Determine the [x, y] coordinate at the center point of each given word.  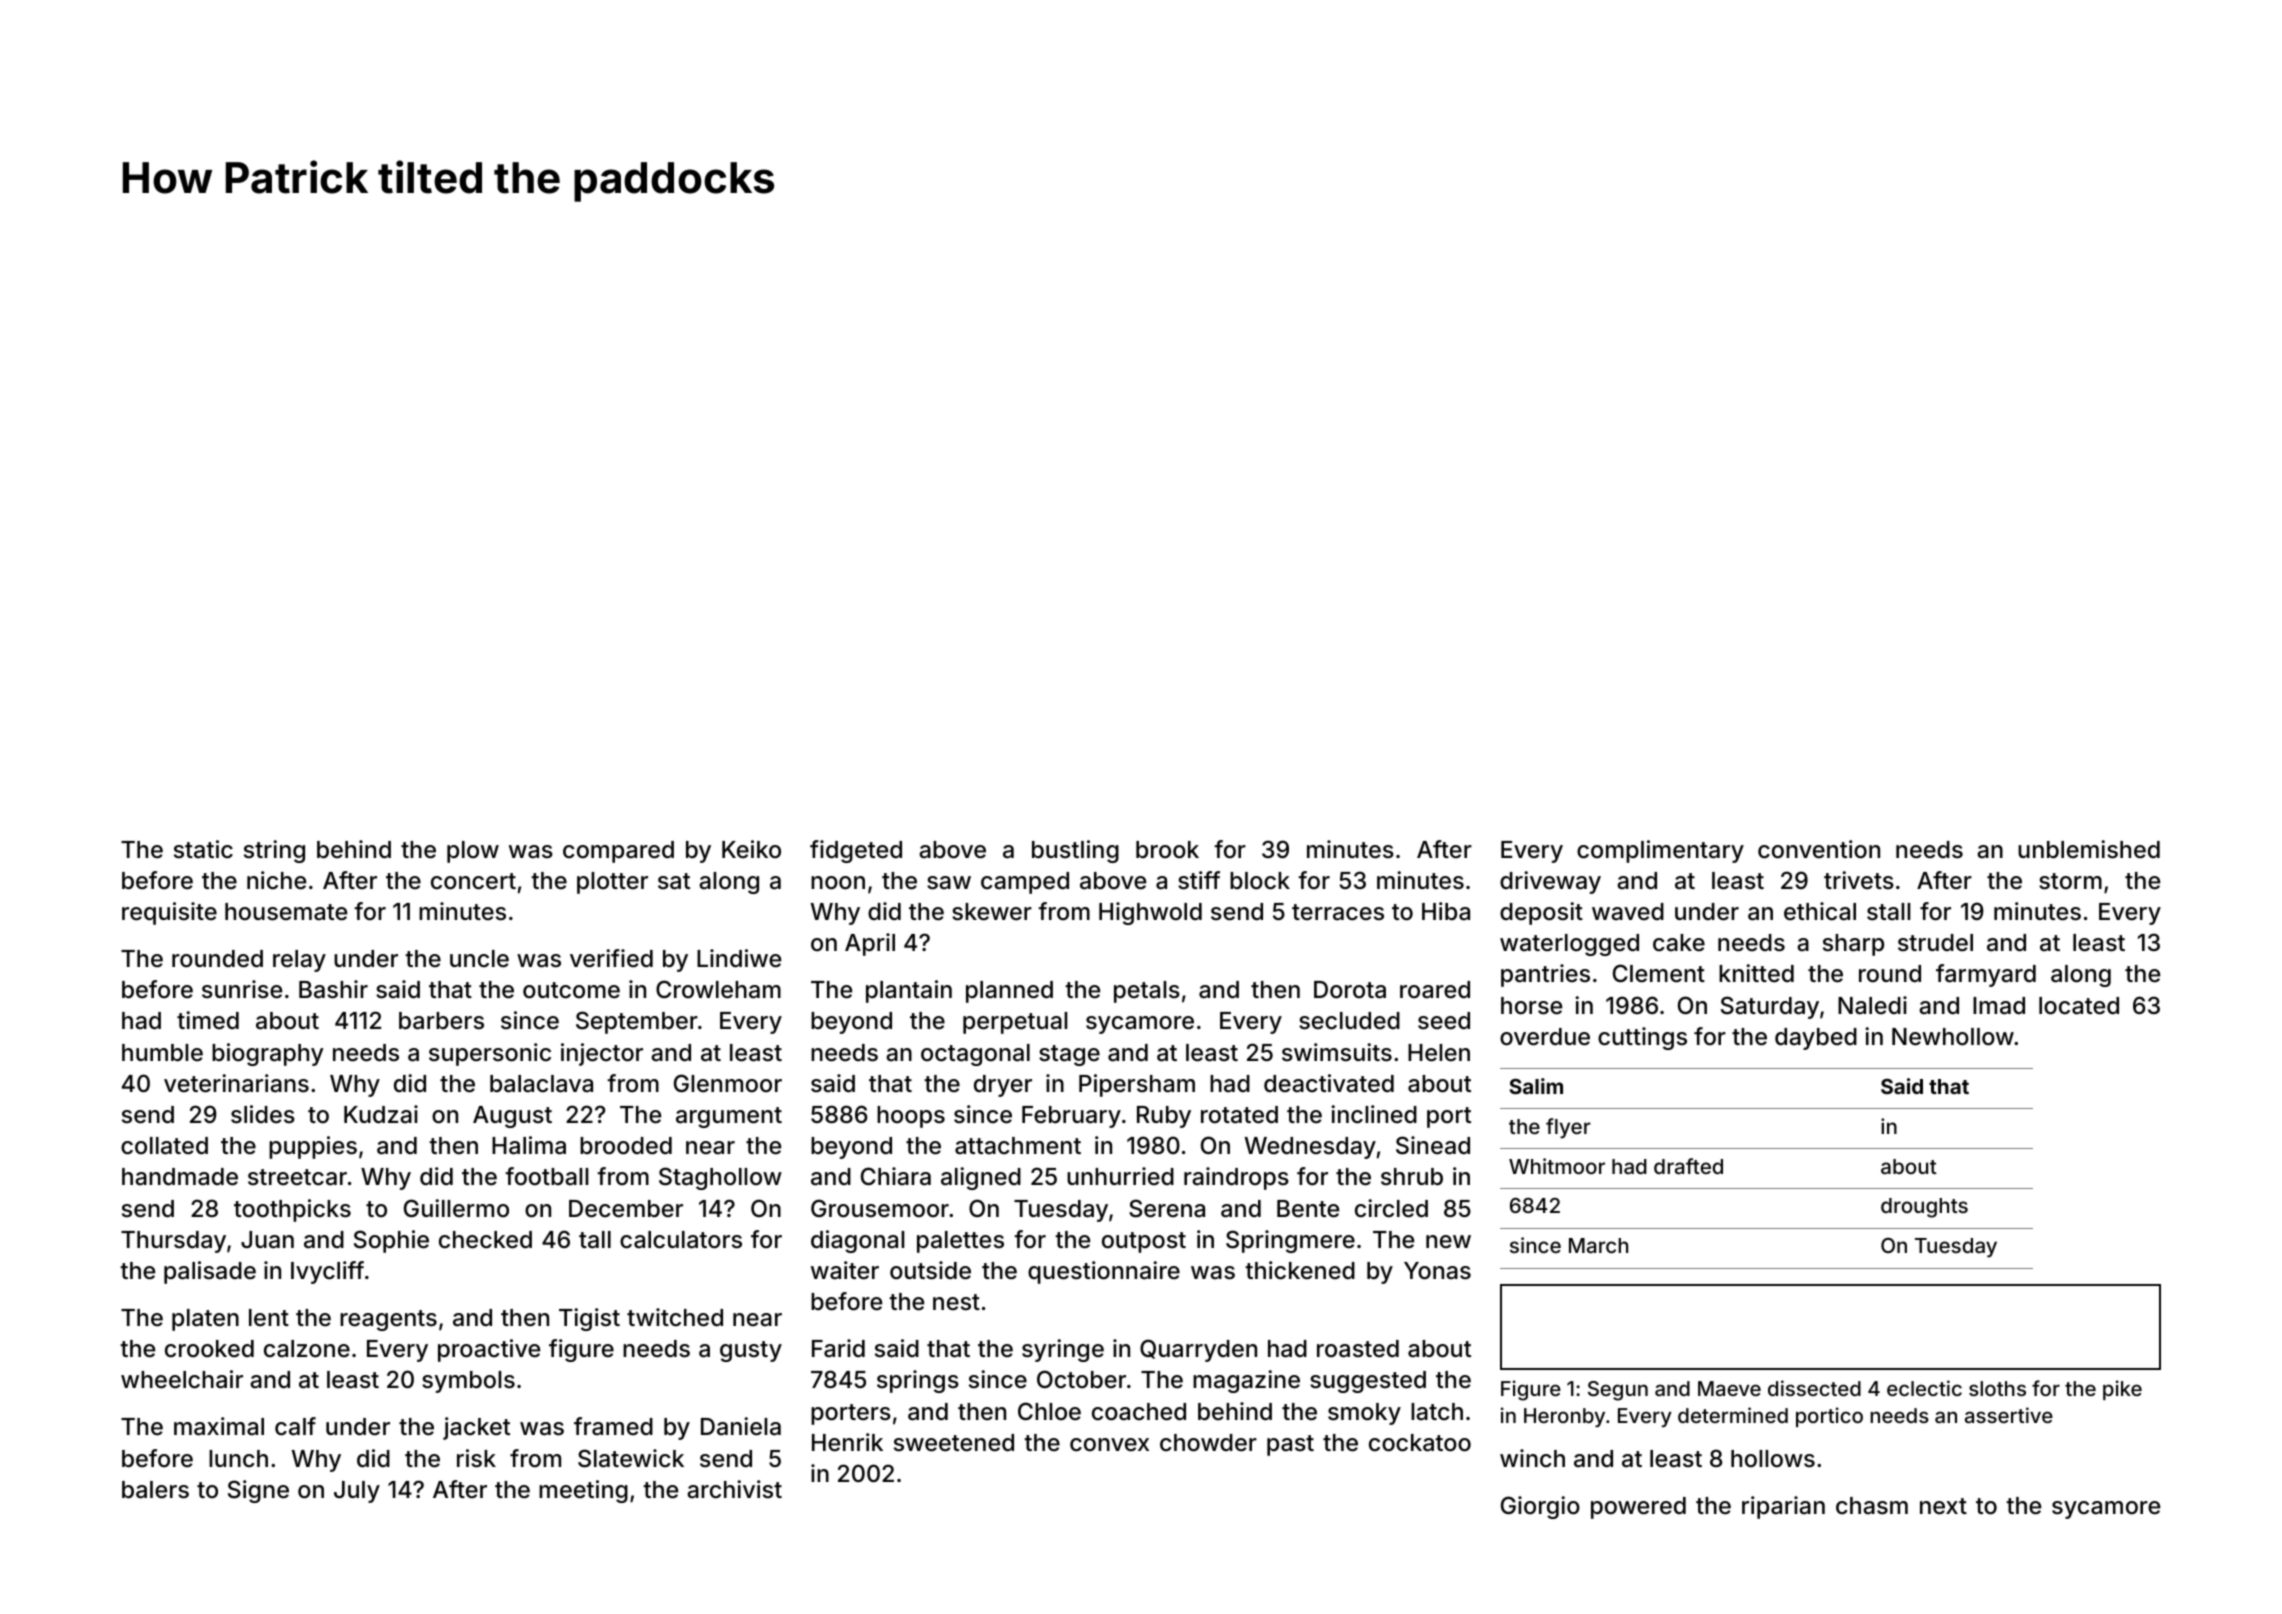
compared [618, 852]
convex [1109, 1445]
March [1598, 1245]
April [870, 944]
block [1260, 881]
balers [155, 1490]
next [1943, 1506]
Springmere [1290, 1241]
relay [299, 961]
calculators [681, 1240]
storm [2070, 881]
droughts [1924, 1208]
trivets [1859, 880]
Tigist [589, 1319]
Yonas [1437, 1271]
